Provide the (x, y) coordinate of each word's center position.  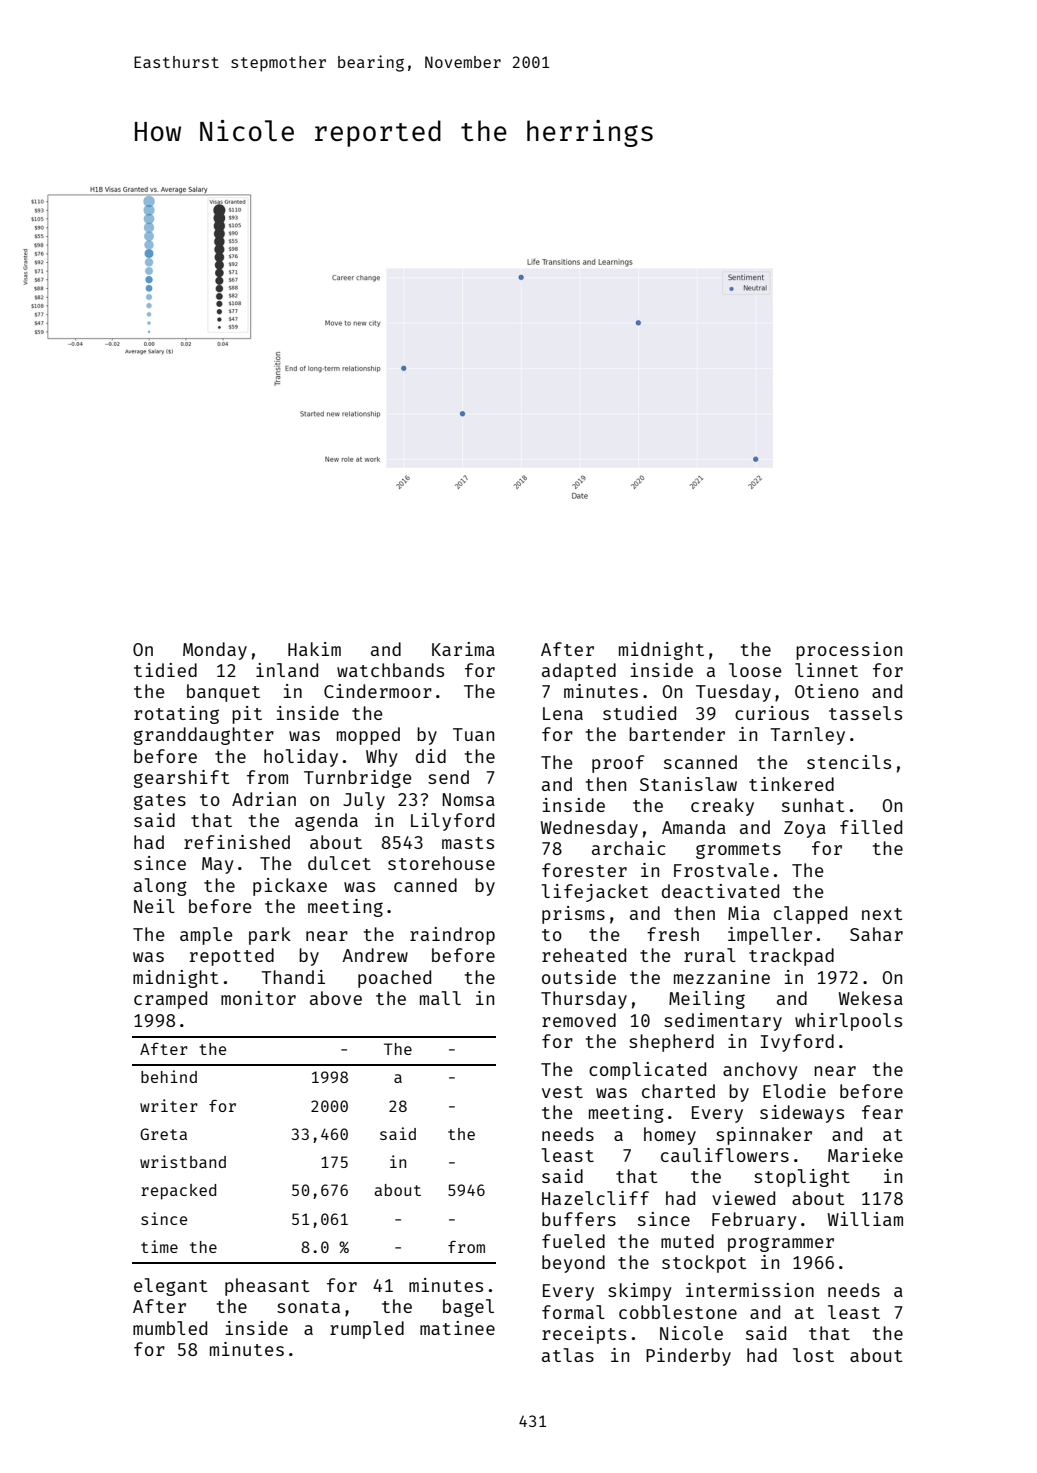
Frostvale (721, 870)
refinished (237, 842)
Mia (744, 913)
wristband (183, 1161)
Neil (154, 906)
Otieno (827, 691)
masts (468, 843)
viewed (743, 1198)
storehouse (441, 863)
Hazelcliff (595, 1198)
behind (169, 1076)
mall (440, 998)
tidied (165, 670)
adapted (579, 672)
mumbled (170, 1328)
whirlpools (848, 1022)
